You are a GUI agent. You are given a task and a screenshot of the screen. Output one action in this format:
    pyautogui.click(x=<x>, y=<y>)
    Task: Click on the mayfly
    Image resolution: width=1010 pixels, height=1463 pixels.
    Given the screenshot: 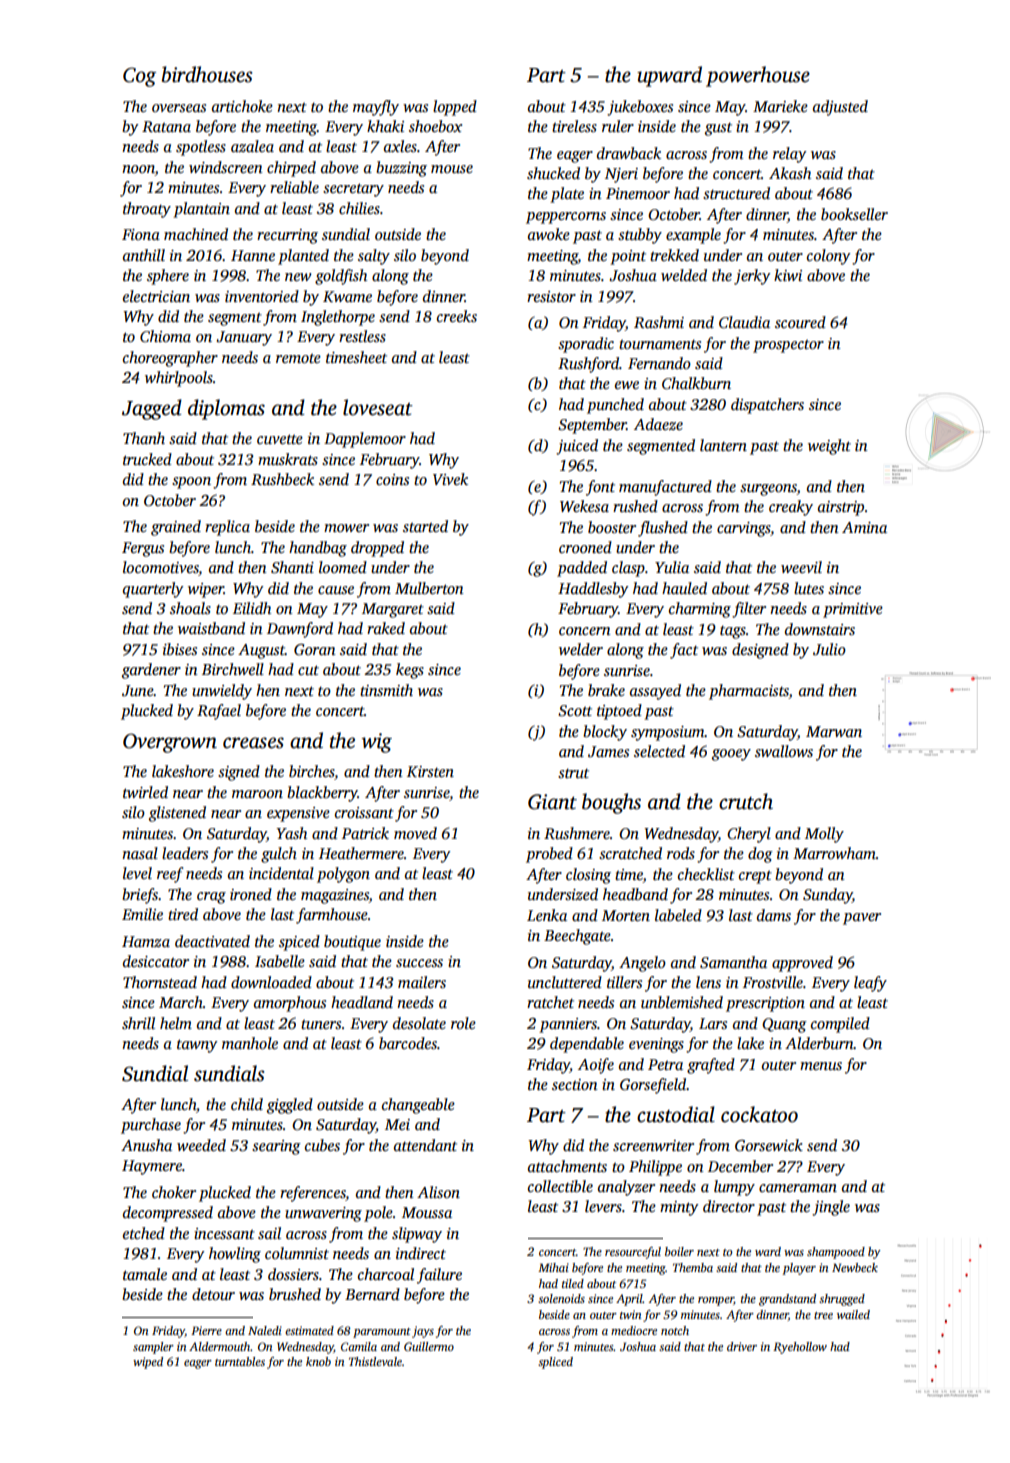 What is the action you would take?
    pyautogui.click(x=376, y=108)
